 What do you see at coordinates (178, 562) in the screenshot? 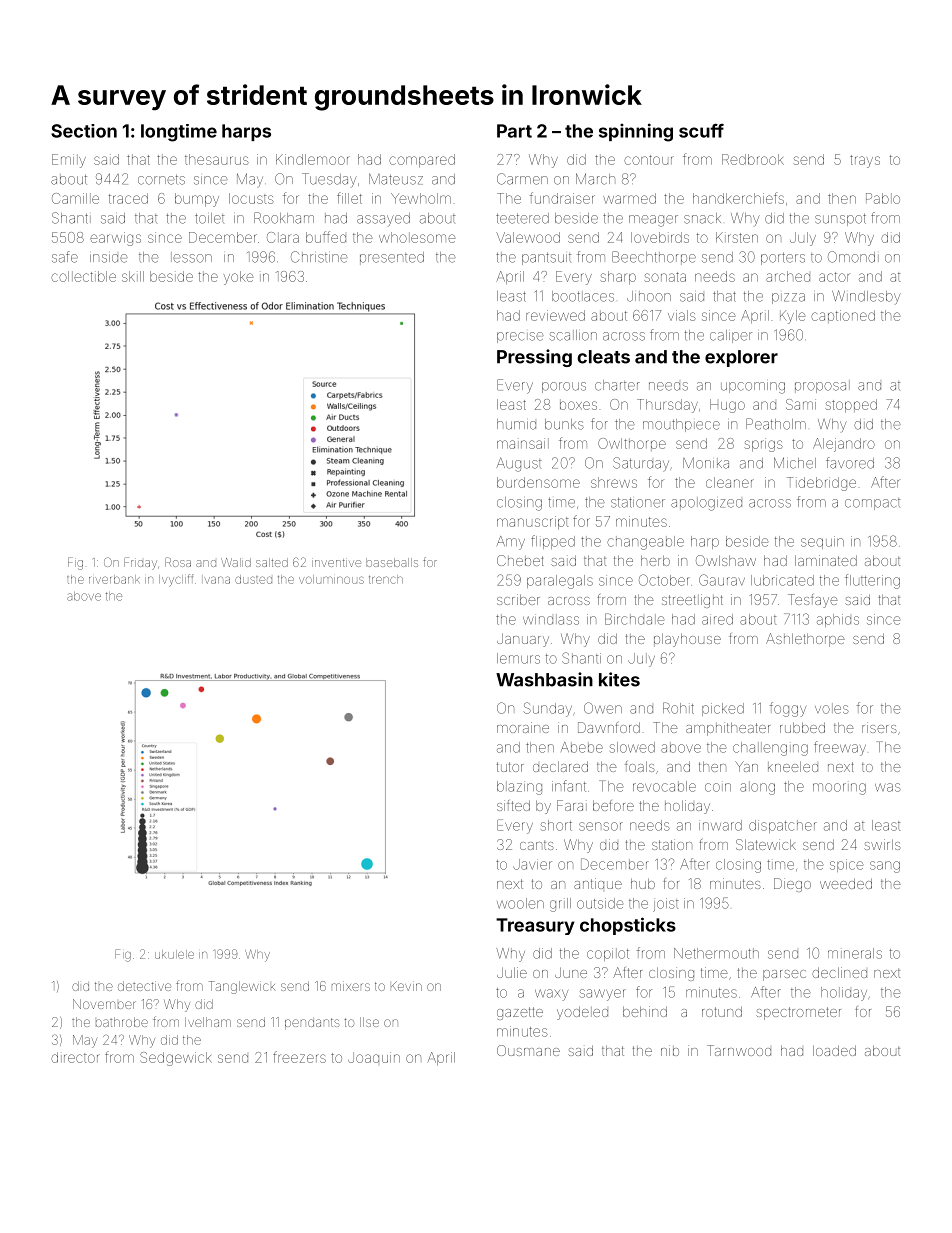
I see `Rosa` at bounding box center [178, 562].
